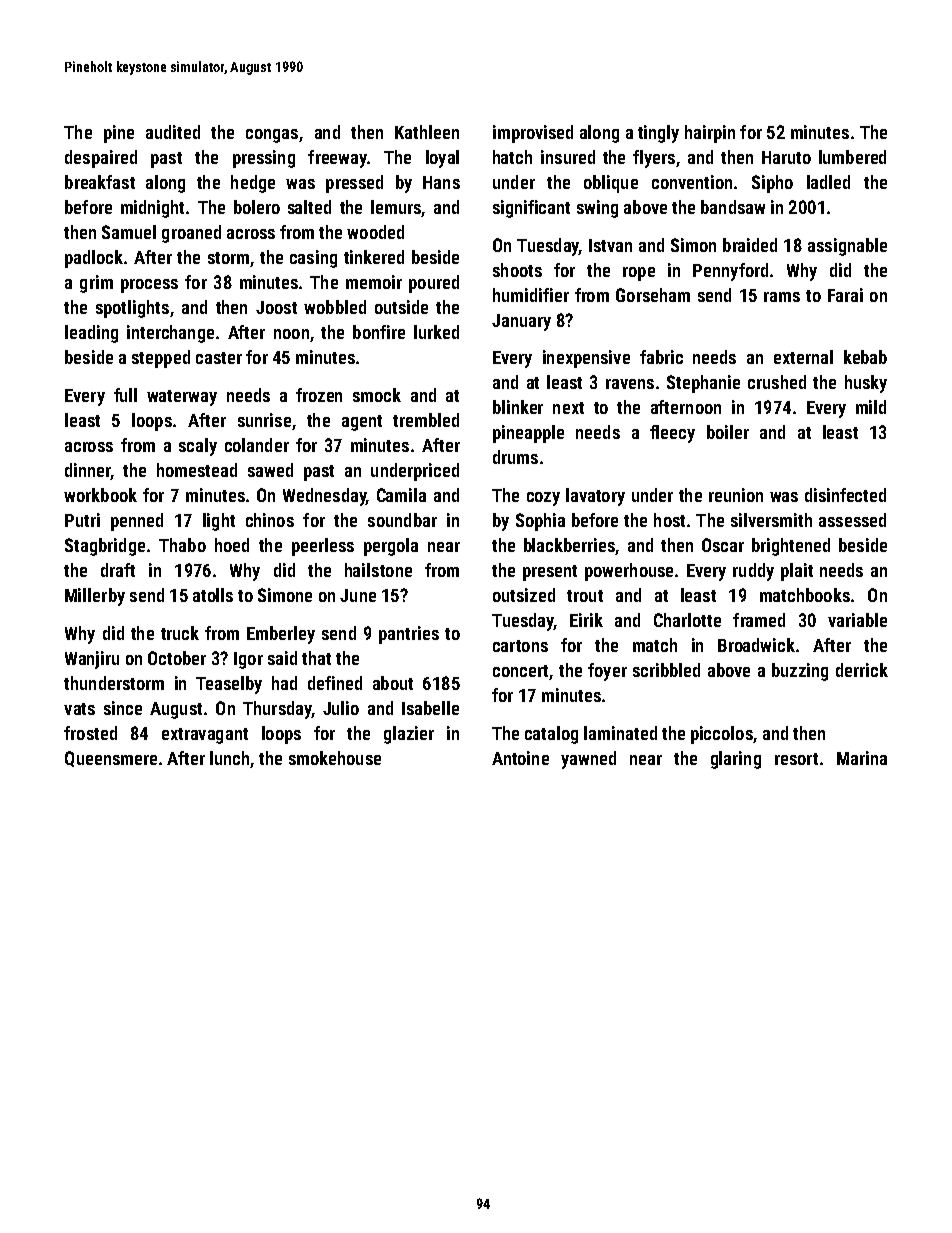  Describe the element at coordinates (377, 395) in the screenshot. I see `smock` at that location.
